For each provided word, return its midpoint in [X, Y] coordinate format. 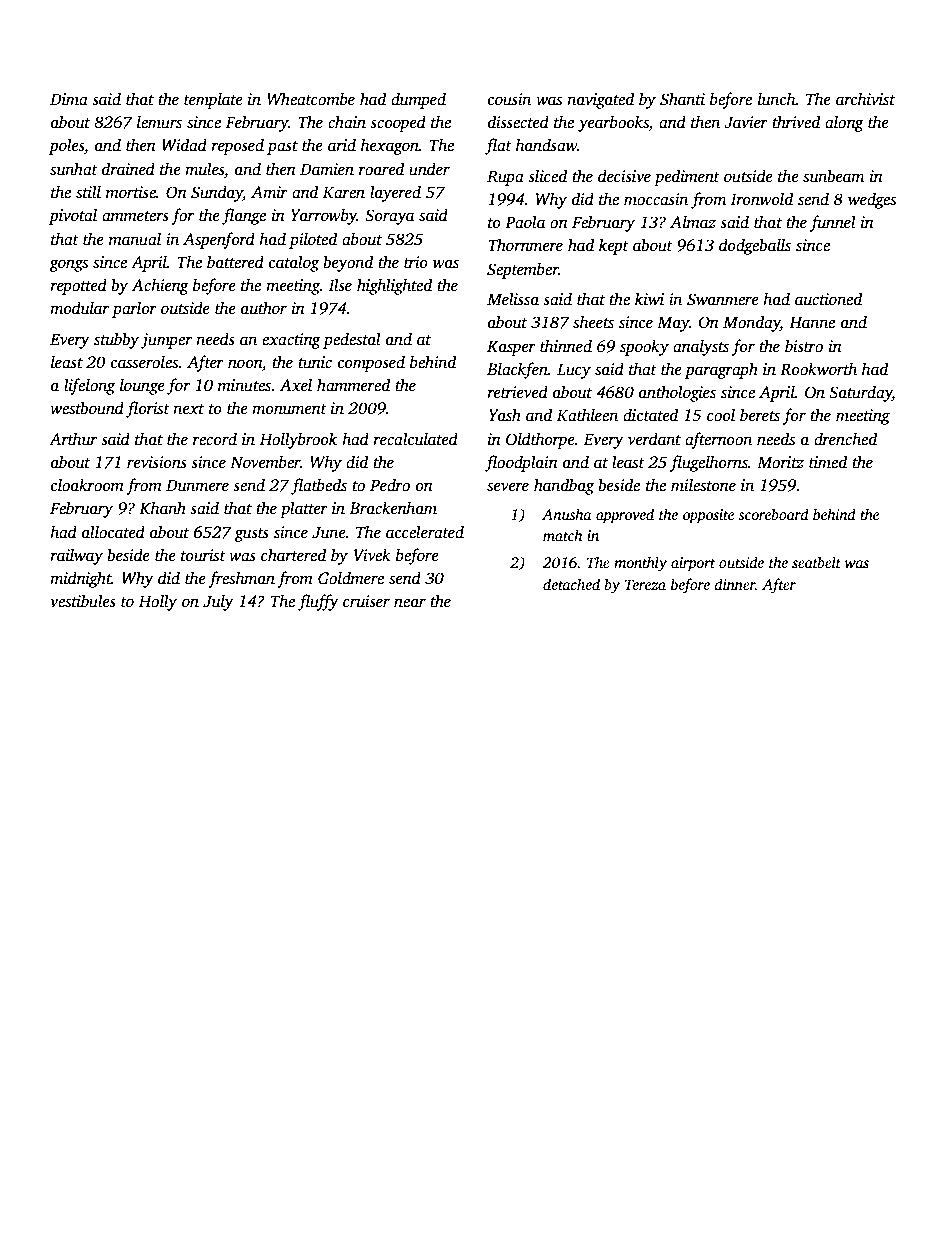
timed [828, 461]
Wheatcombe [311, 99]
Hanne [812, 322]
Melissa [513, 299]
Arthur [73, 438]
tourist [203, 555]
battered [235, 262]
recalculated [415, 439]
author [264, 308]
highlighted [394, 286]
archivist [865, 99]
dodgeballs [755, 246]
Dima [69, 99]
